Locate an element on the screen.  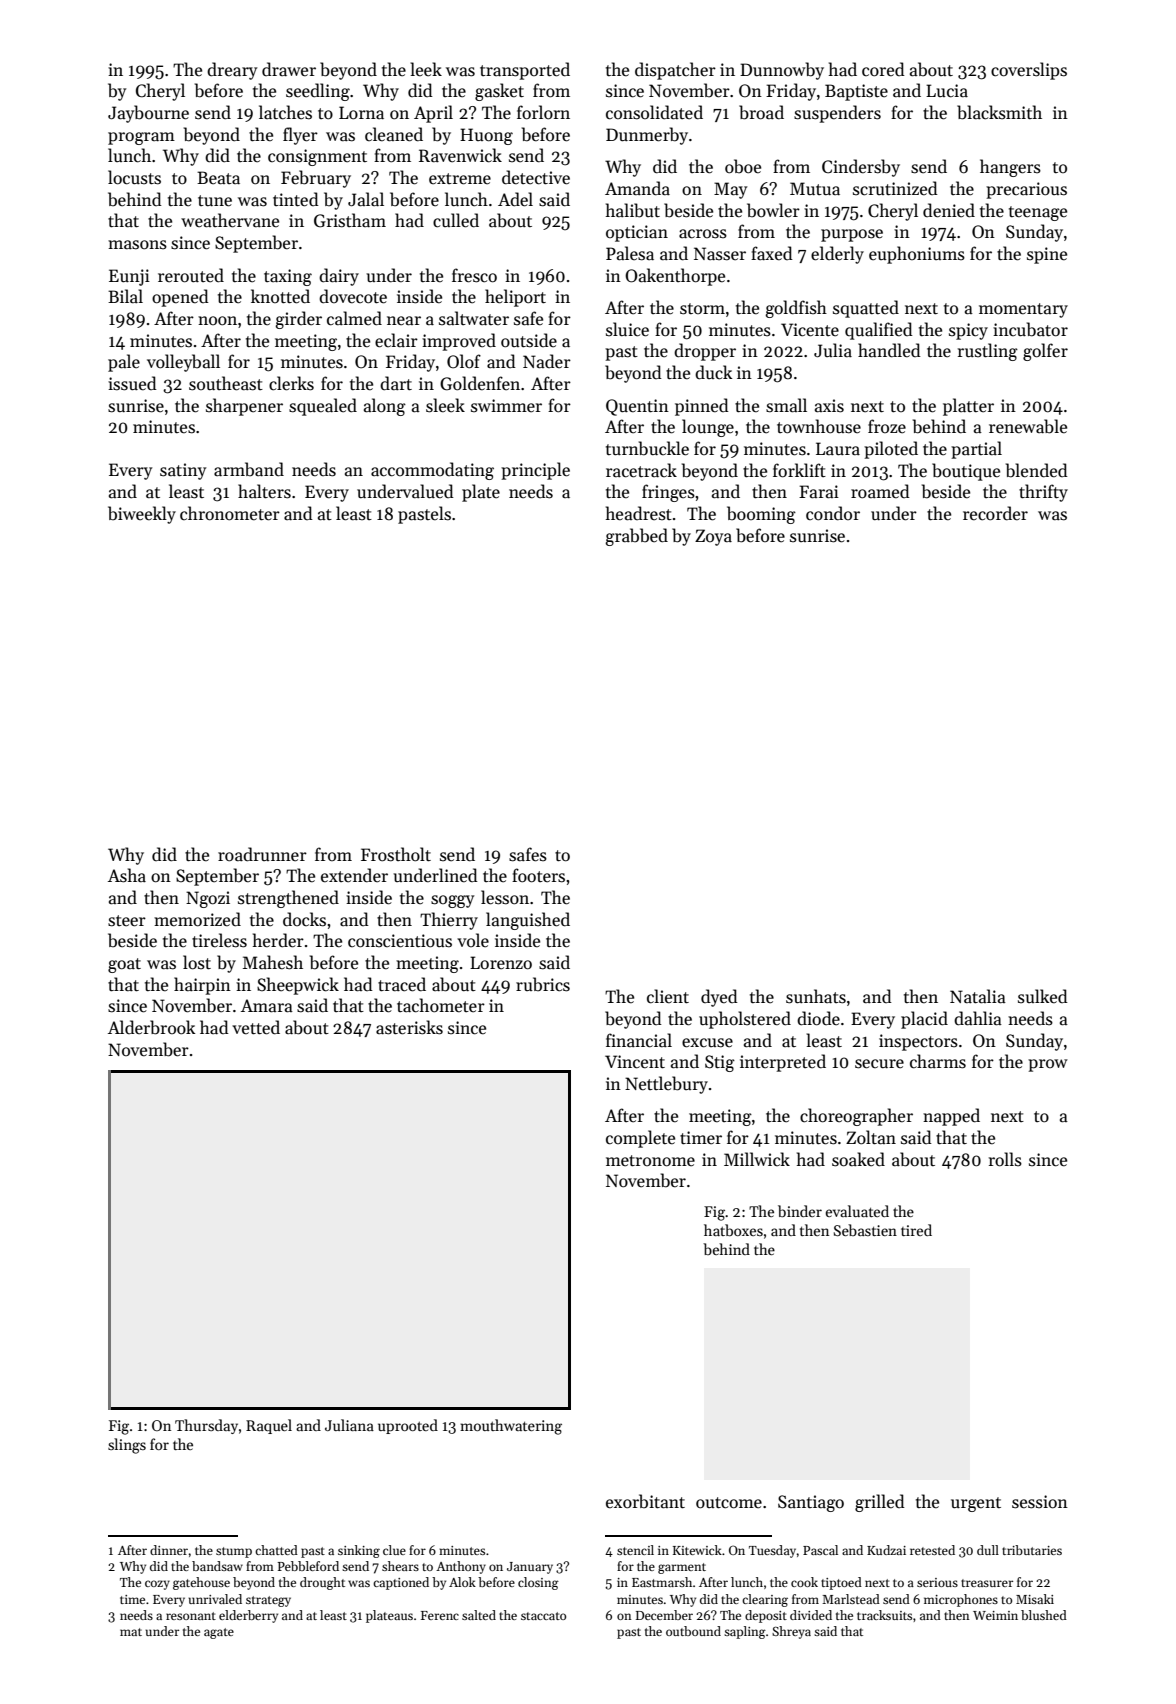
biweekly is located at coordinates (142, 515).
